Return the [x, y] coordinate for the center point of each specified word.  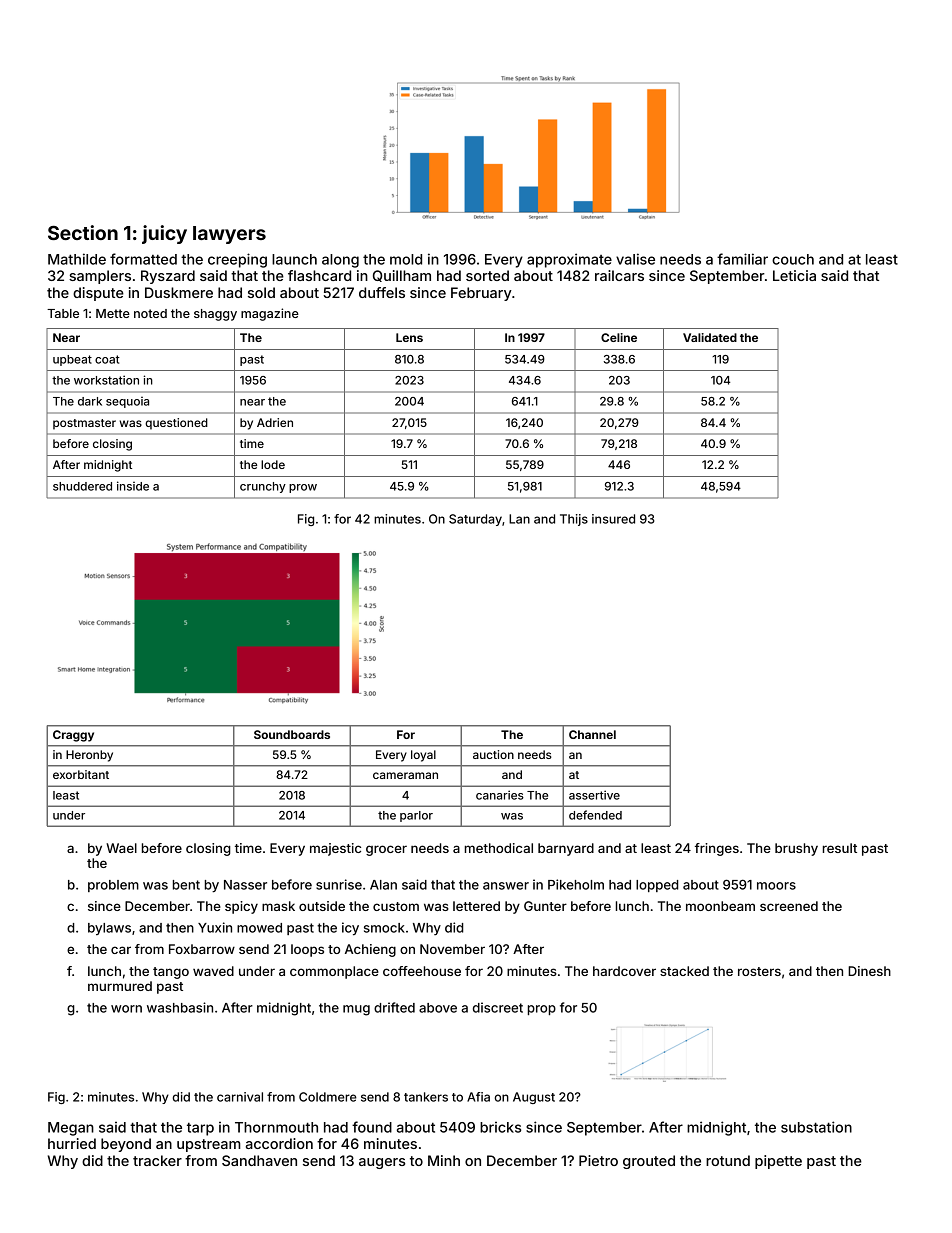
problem [113, 886]
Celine [619, 337]
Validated [710, 337]
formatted [143, 259]
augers [382, 1163]
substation [816, 1127]
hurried [72, 1143]
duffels [382, 292]
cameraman [405, 775]
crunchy [263, 487]
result [840, 848]
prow [303, 488]
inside [133, 486]
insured [613, 519]
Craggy [73, 736]
